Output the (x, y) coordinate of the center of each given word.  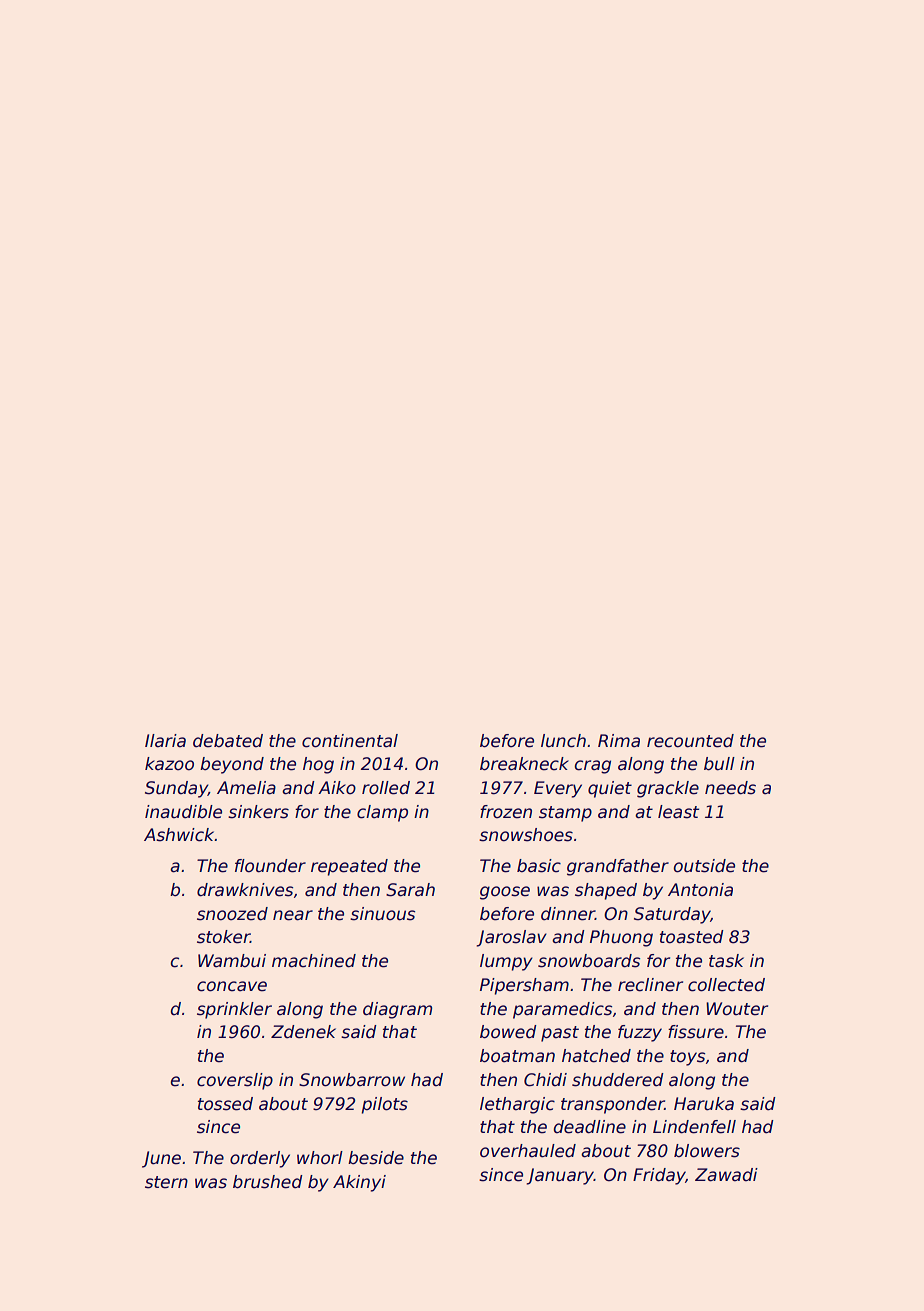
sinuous (382, 914)
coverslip (235, 1081)
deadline (590, 1127)
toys (687, 1058)
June (161, 1159)
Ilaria (165, 741)
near (293, 915)
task (726, 961)
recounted (690, 741)
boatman (517, 1056)
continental (350, 741)
